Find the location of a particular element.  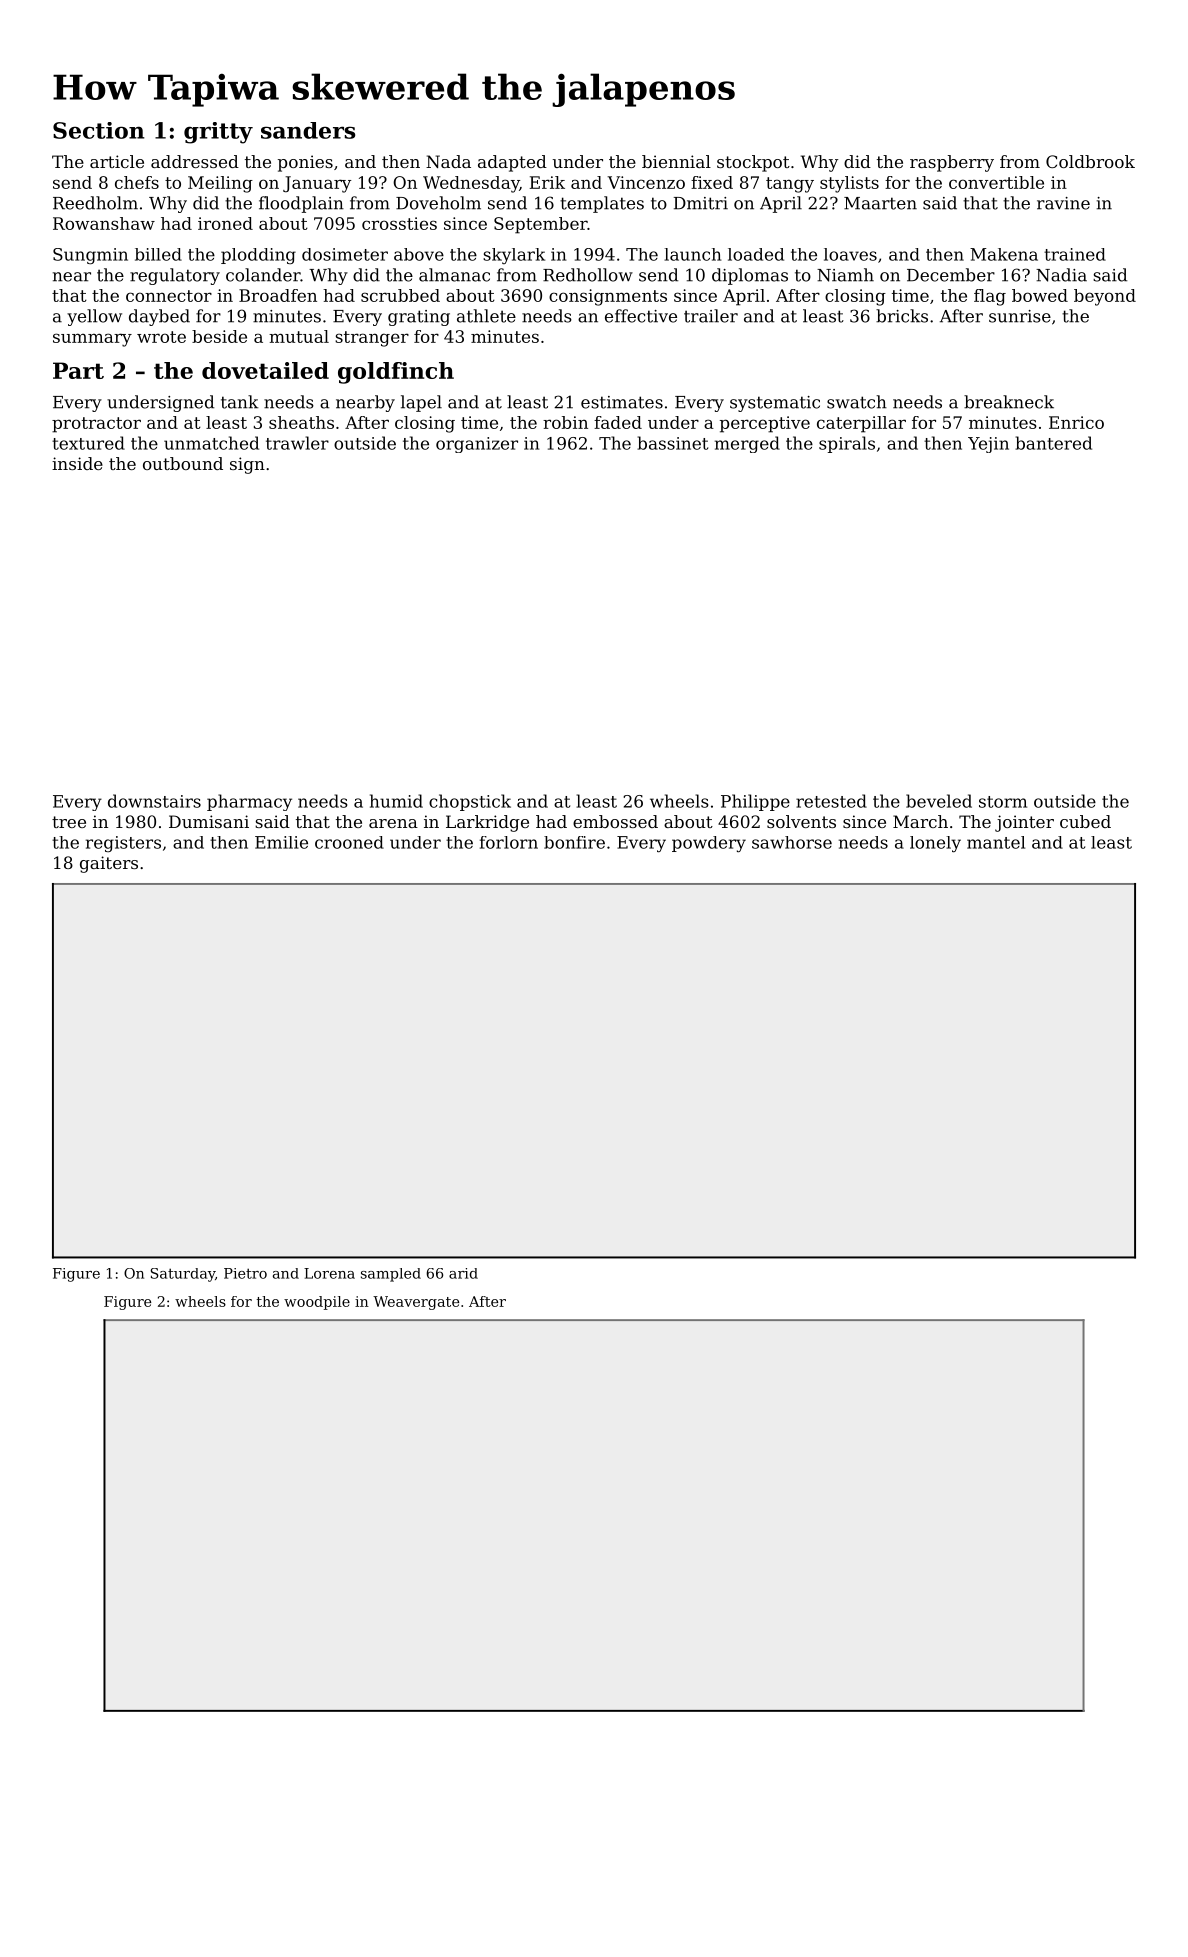

arid is located at coordinates (463, 1273).
